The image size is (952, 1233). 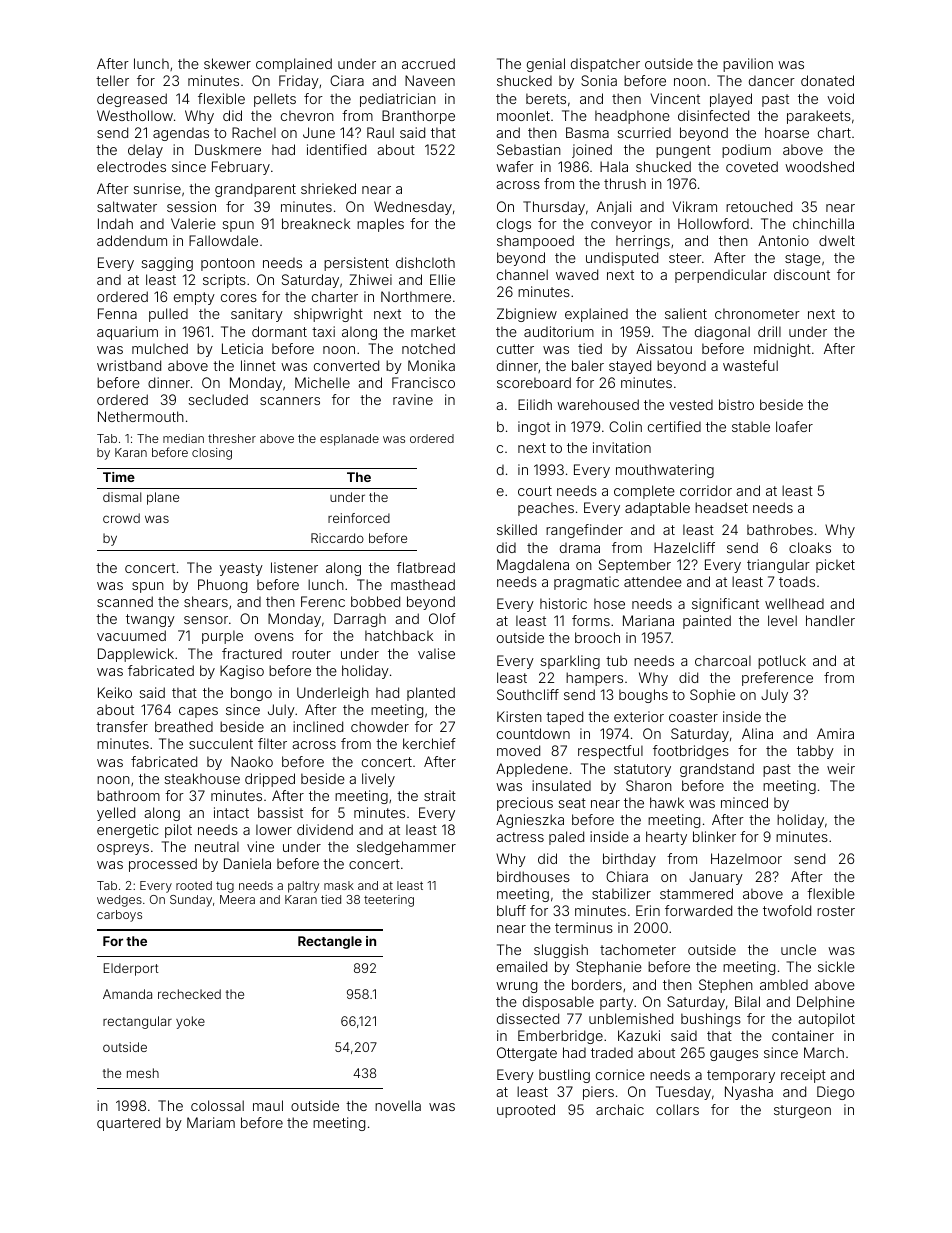 I want to click on statutory, so click(x=642, y=770).
